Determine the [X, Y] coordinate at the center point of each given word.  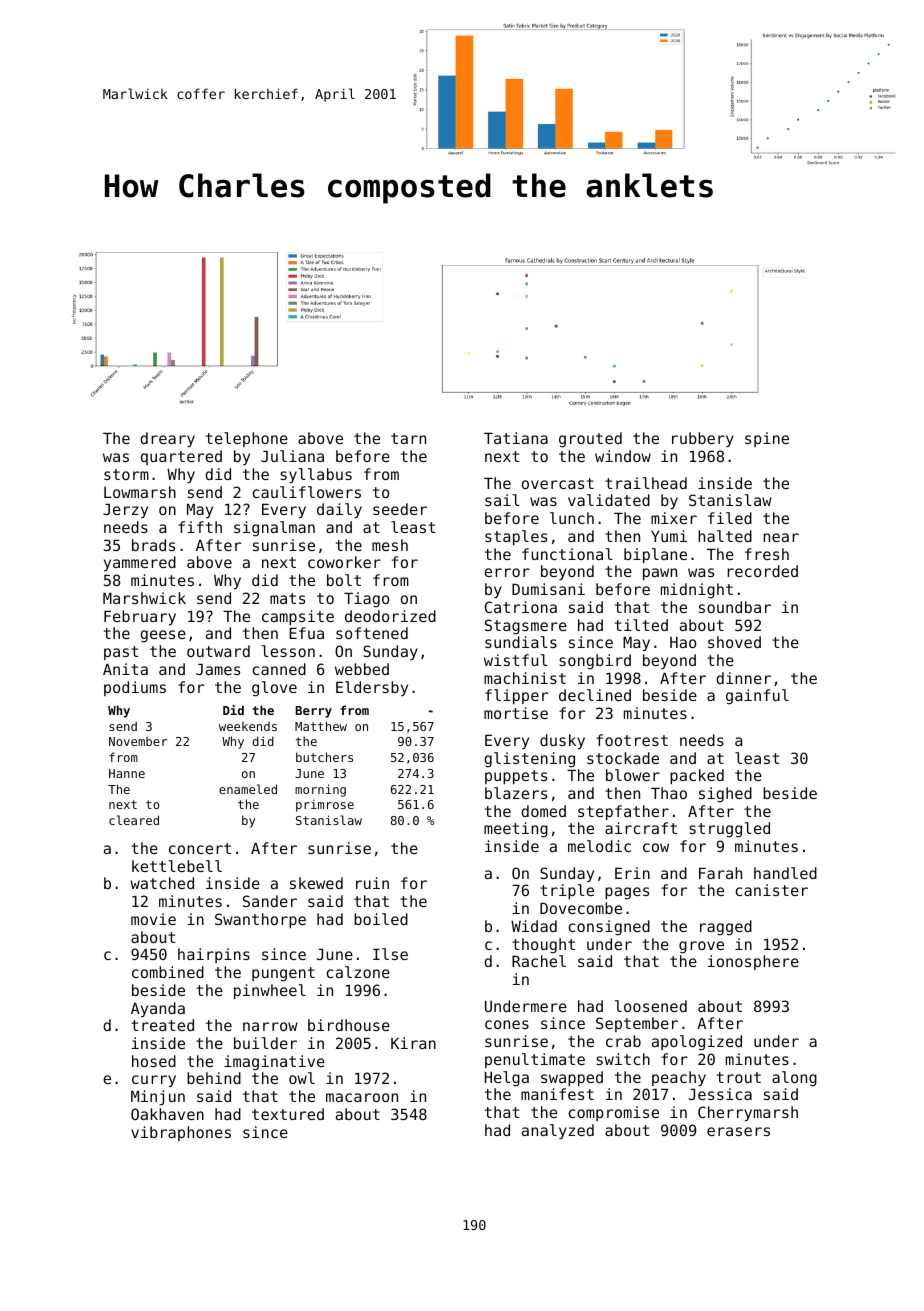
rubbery [703, 439]
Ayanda [158, 1009]
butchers [324, 757]
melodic [599, 846]
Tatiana [516, 438]
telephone [247, 439]
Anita [125, 669]
